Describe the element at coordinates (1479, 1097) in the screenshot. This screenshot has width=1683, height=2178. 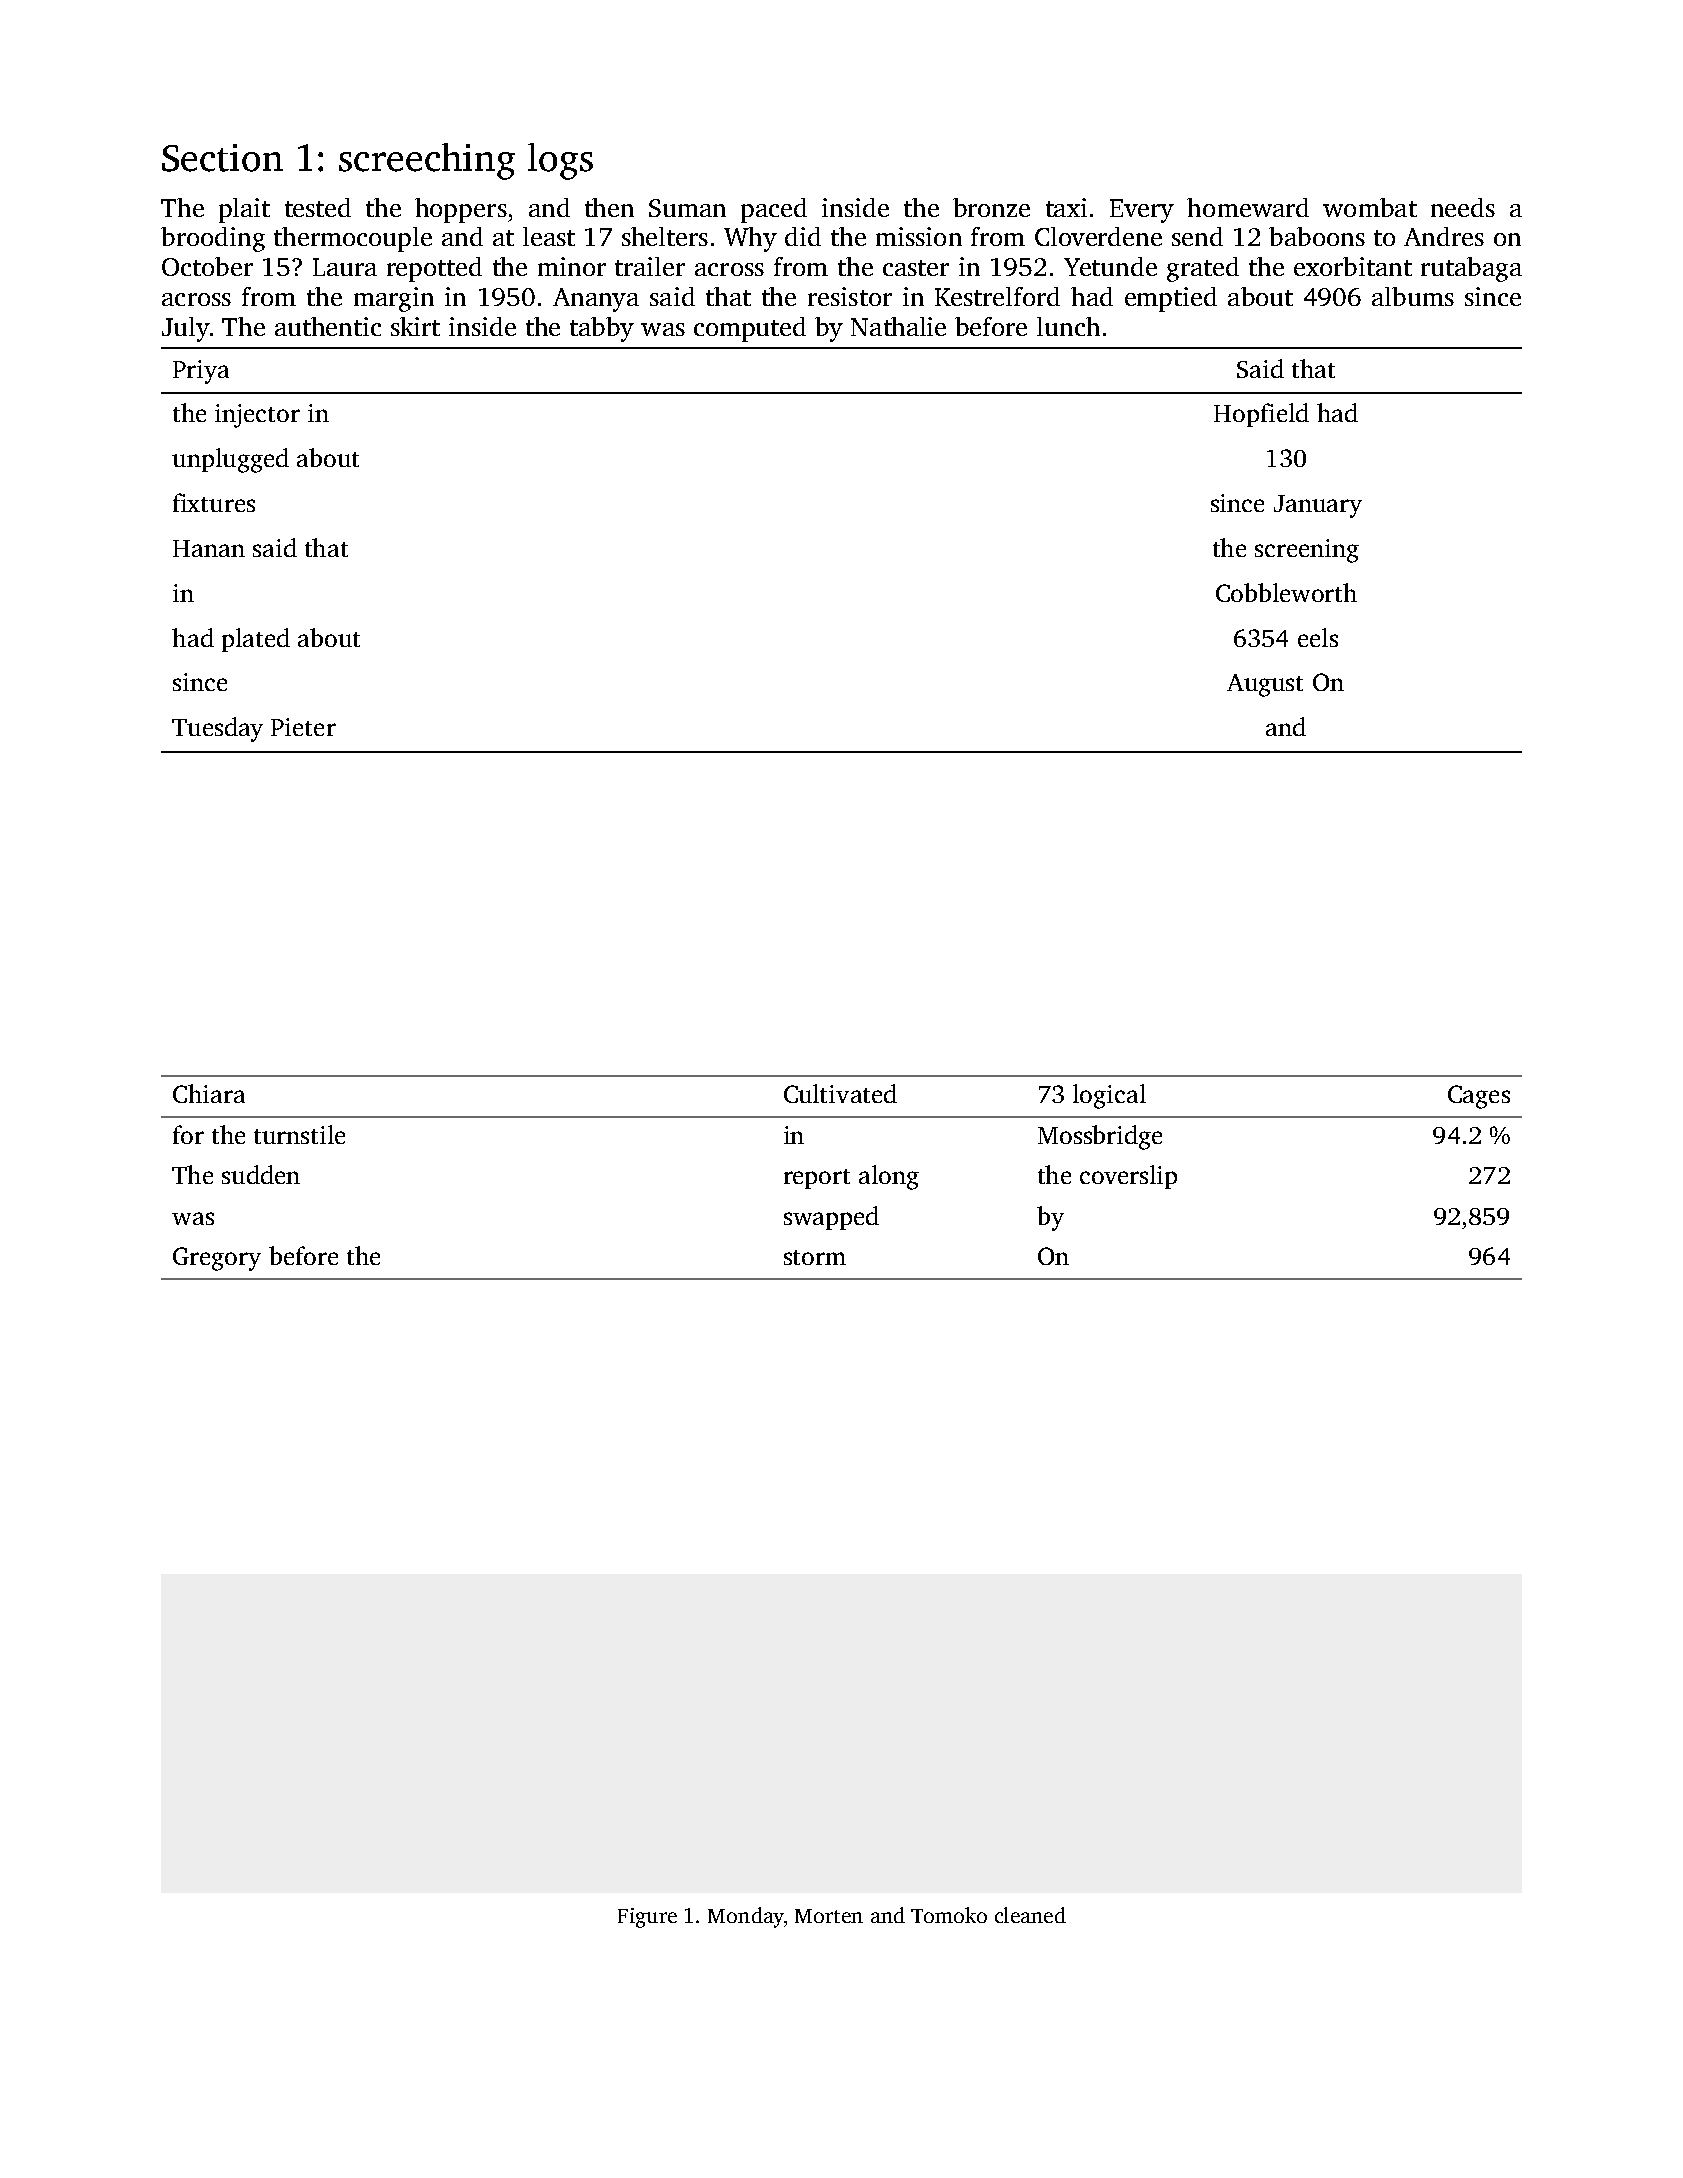
I see `Cages` at that location.
